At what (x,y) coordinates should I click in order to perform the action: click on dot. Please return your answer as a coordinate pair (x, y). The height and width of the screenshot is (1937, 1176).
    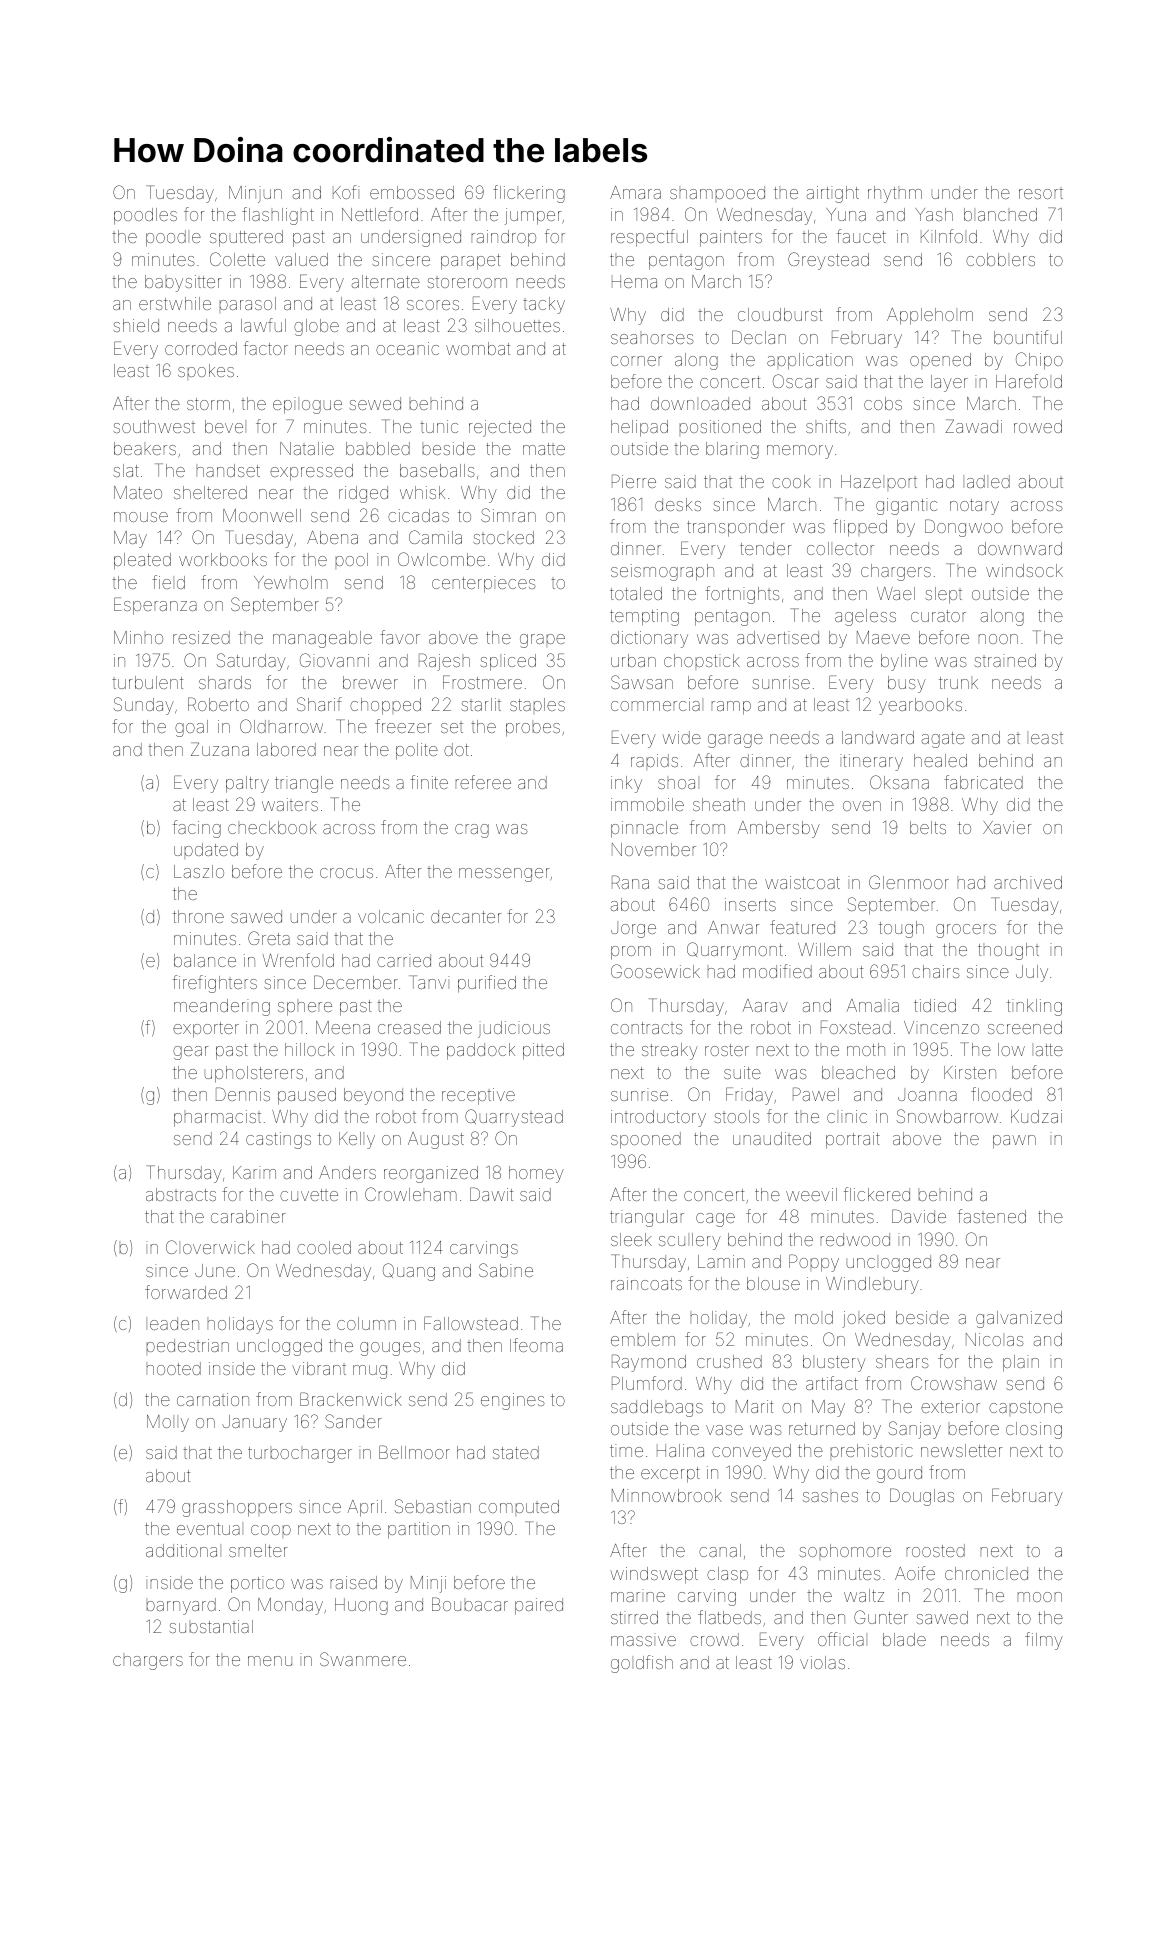
    Looking at the image, I should click on (456, 749).
